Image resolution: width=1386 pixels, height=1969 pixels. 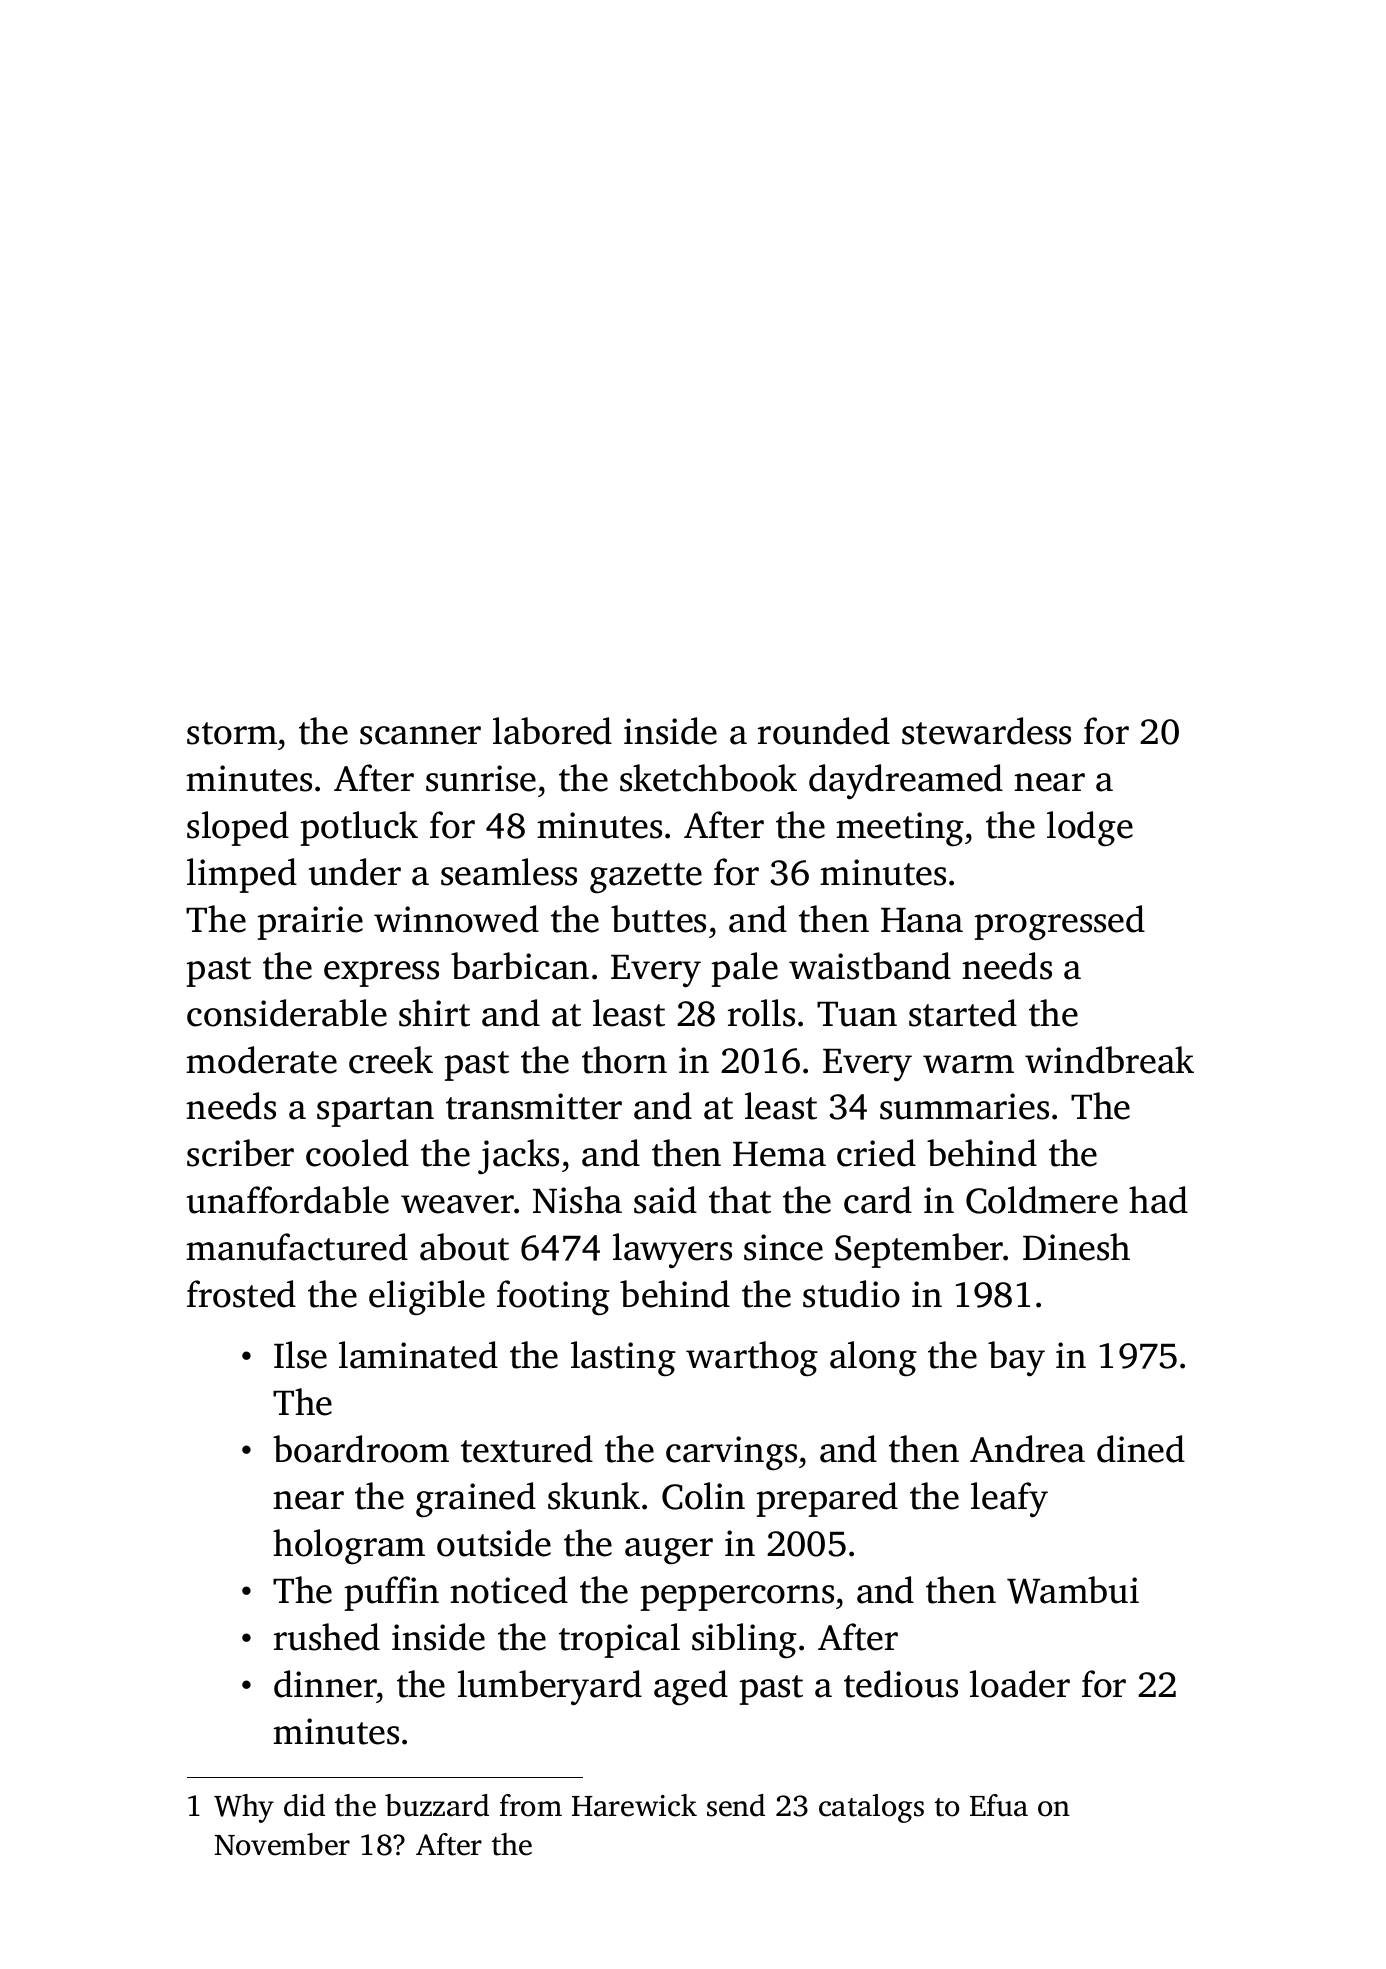 I want to click on manufactured, so click(x=297, y=1247).
